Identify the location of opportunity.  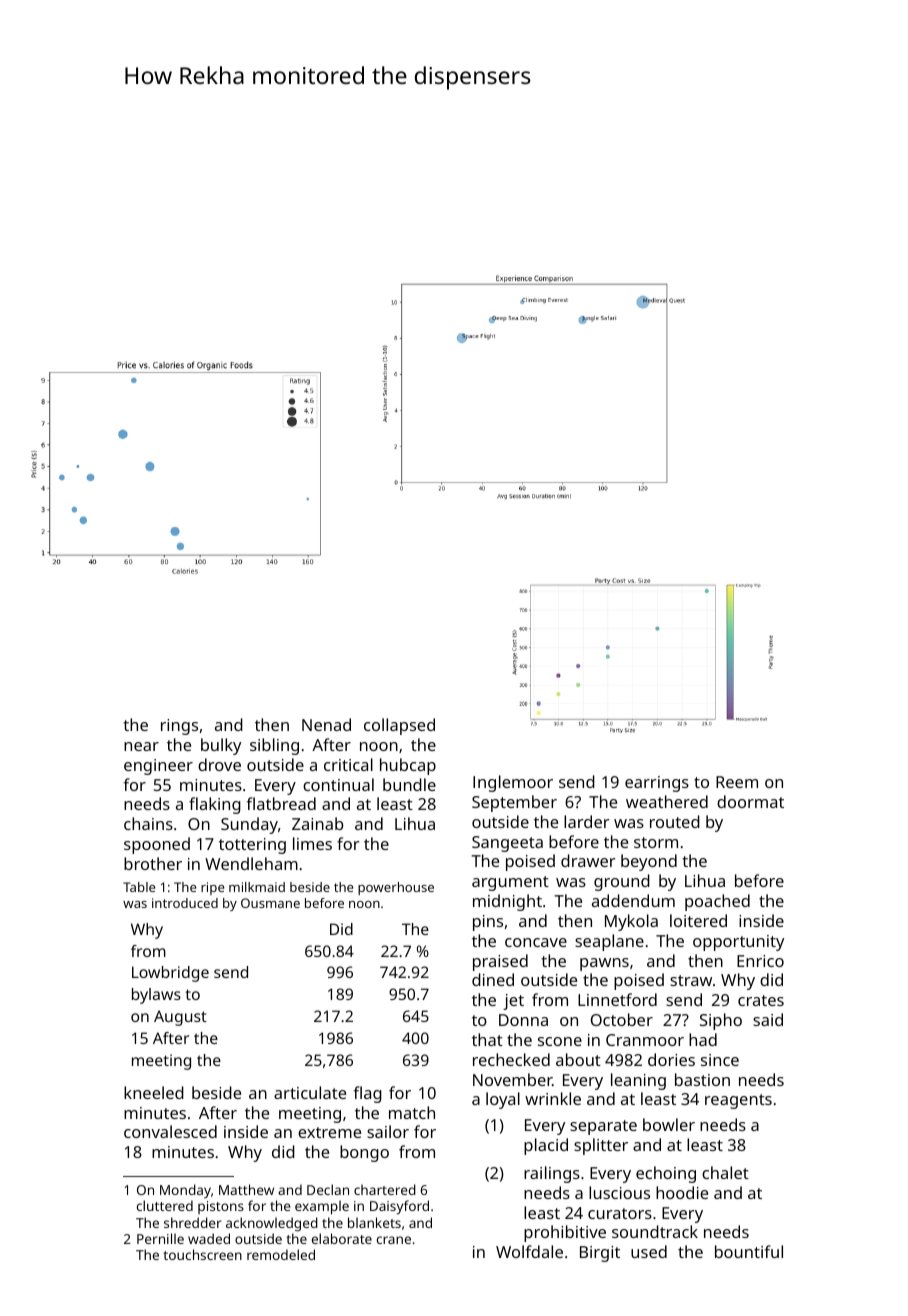
(738, 943).
